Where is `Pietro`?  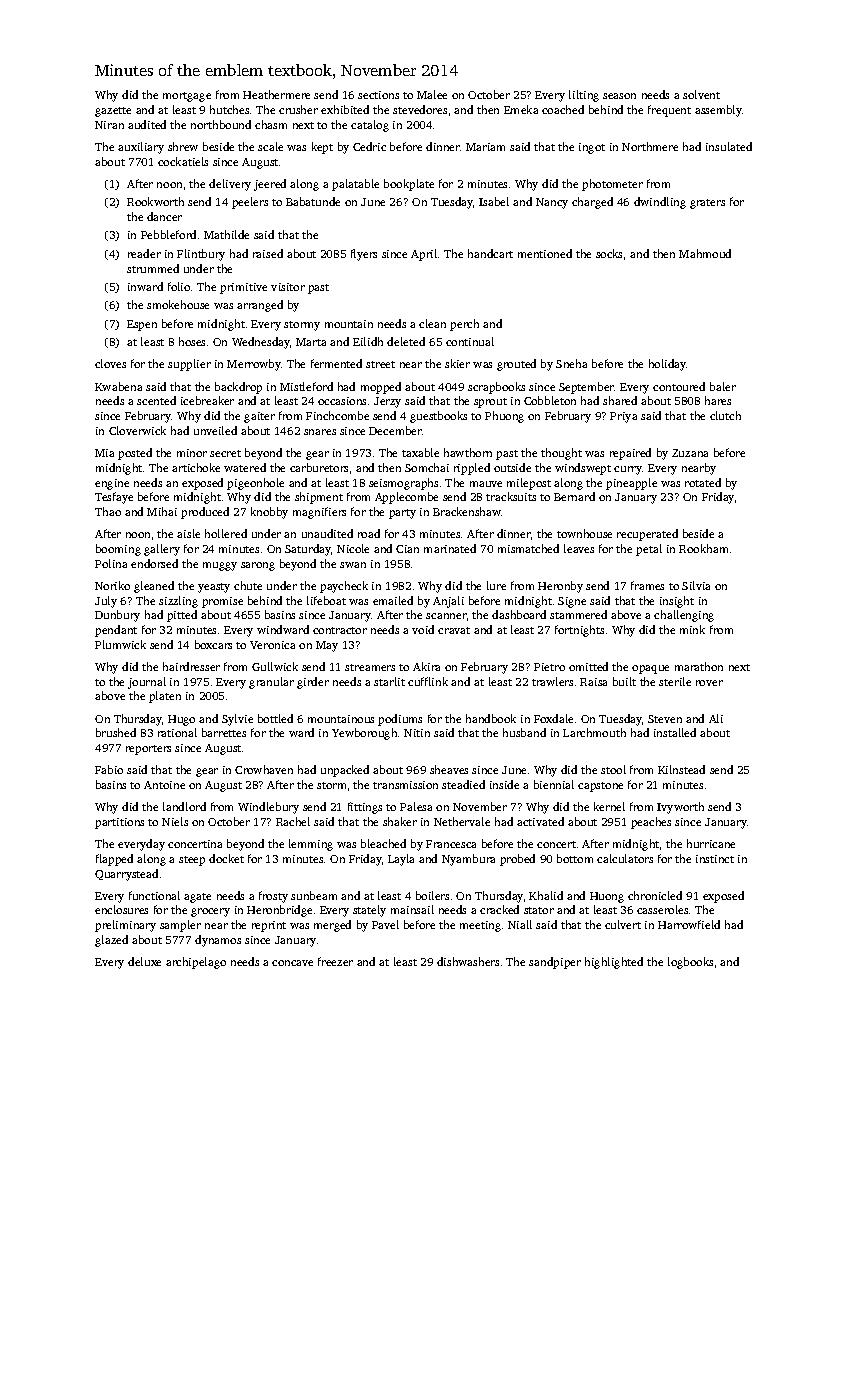 Pietro is located at coordinates (549, 667).
